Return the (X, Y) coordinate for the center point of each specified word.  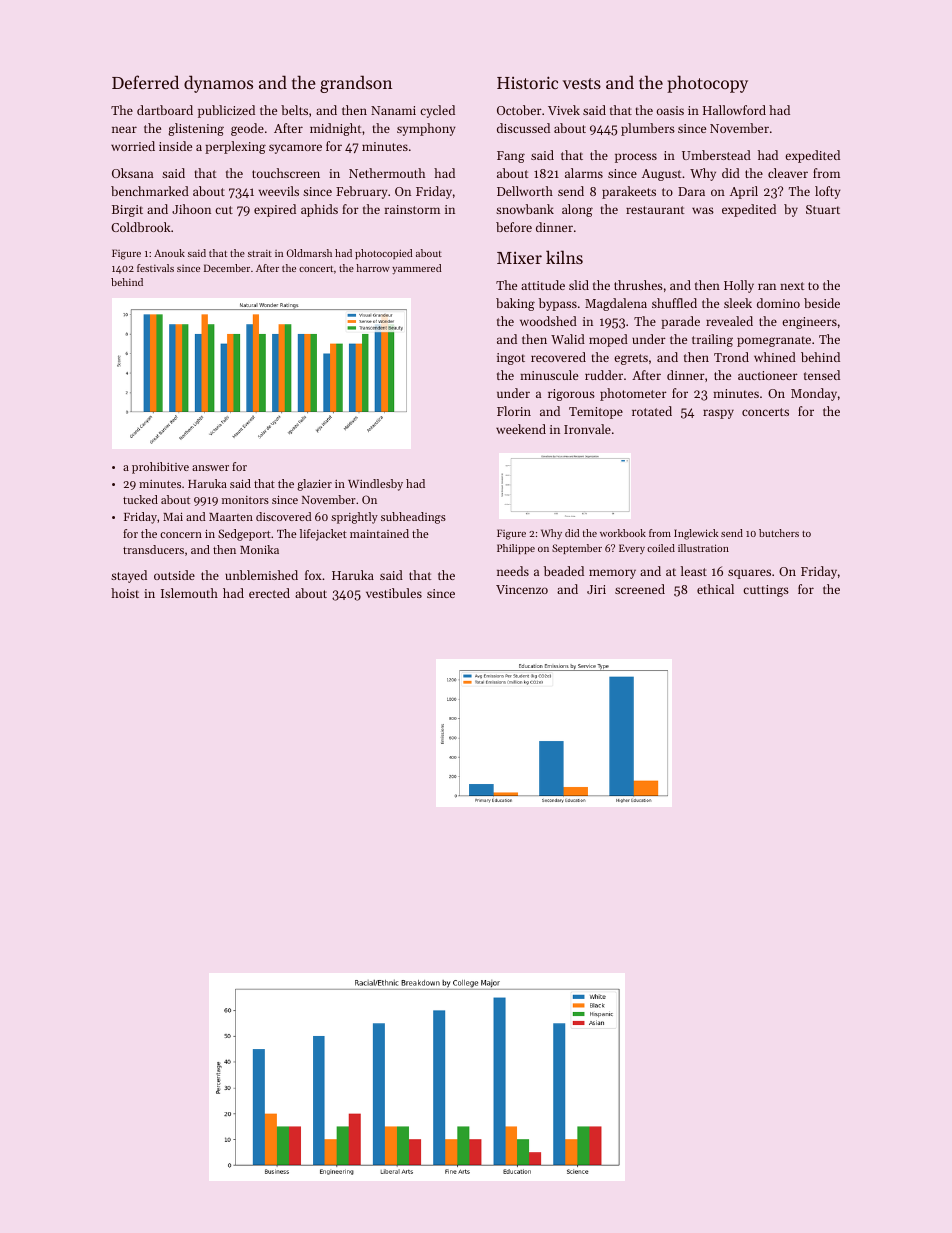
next (792, 286)
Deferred (145, 82)
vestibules (394, 593)
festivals (155, 268)
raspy (718, 414)
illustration (703, 548)
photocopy (707, 84)
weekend (521, 429)
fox (313, 575)
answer (210, 468)
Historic (527, 82)
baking (515, 304)
